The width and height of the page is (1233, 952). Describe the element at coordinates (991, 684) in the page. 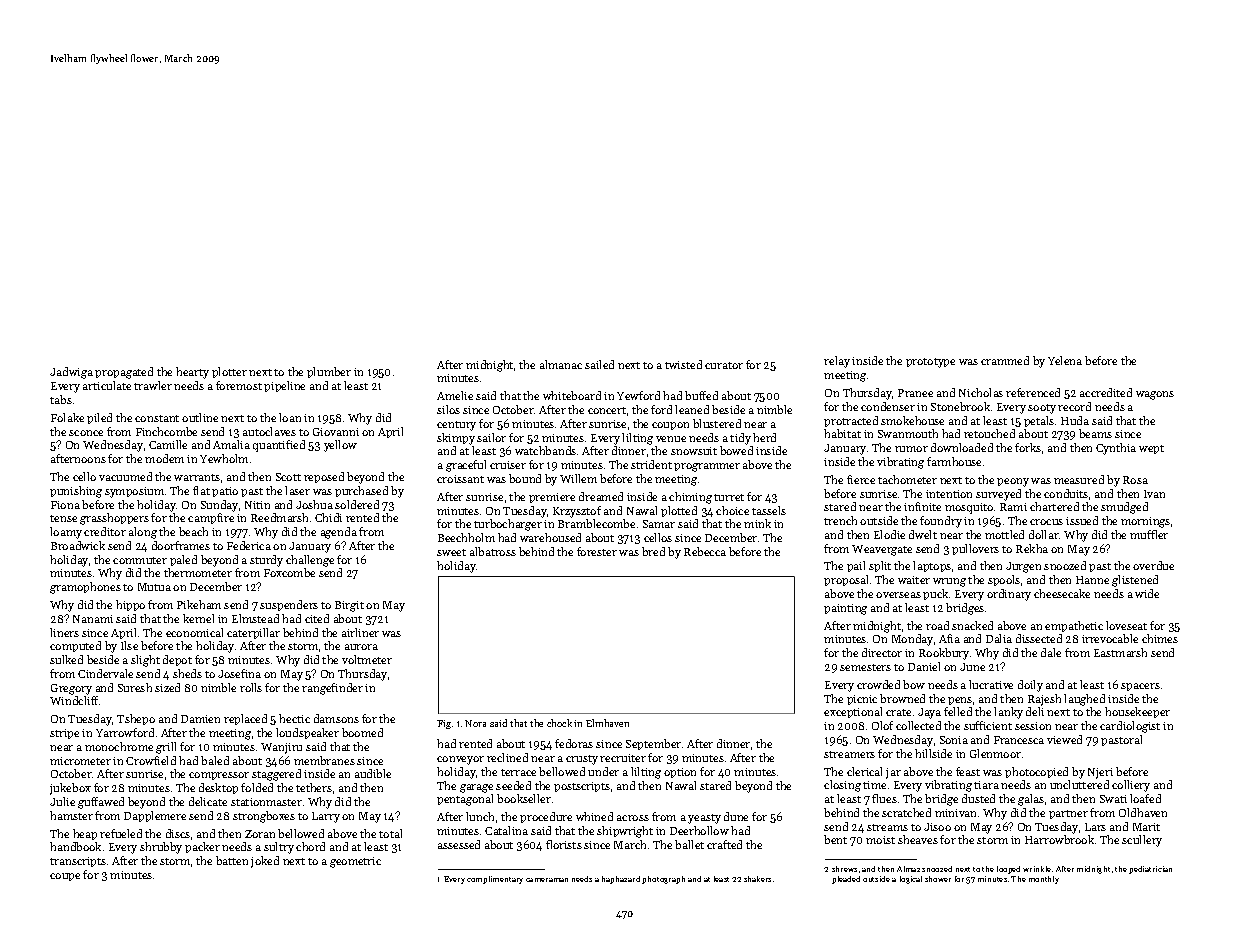

I see `lucrative` at that location.
